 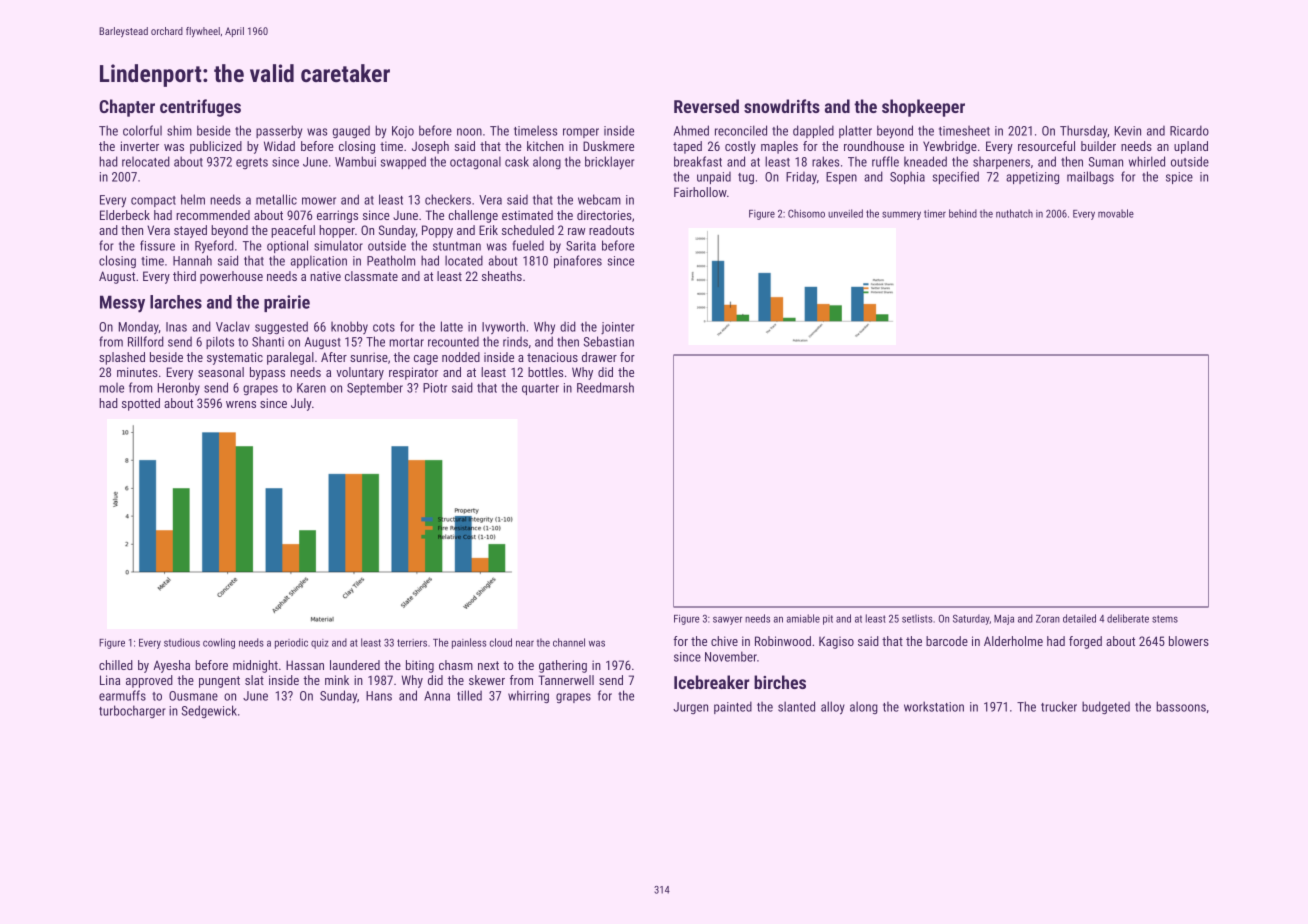 What do you see at coordinates (141, 404) in the image?
I see `spotted` at bounding box center [141, 404].
